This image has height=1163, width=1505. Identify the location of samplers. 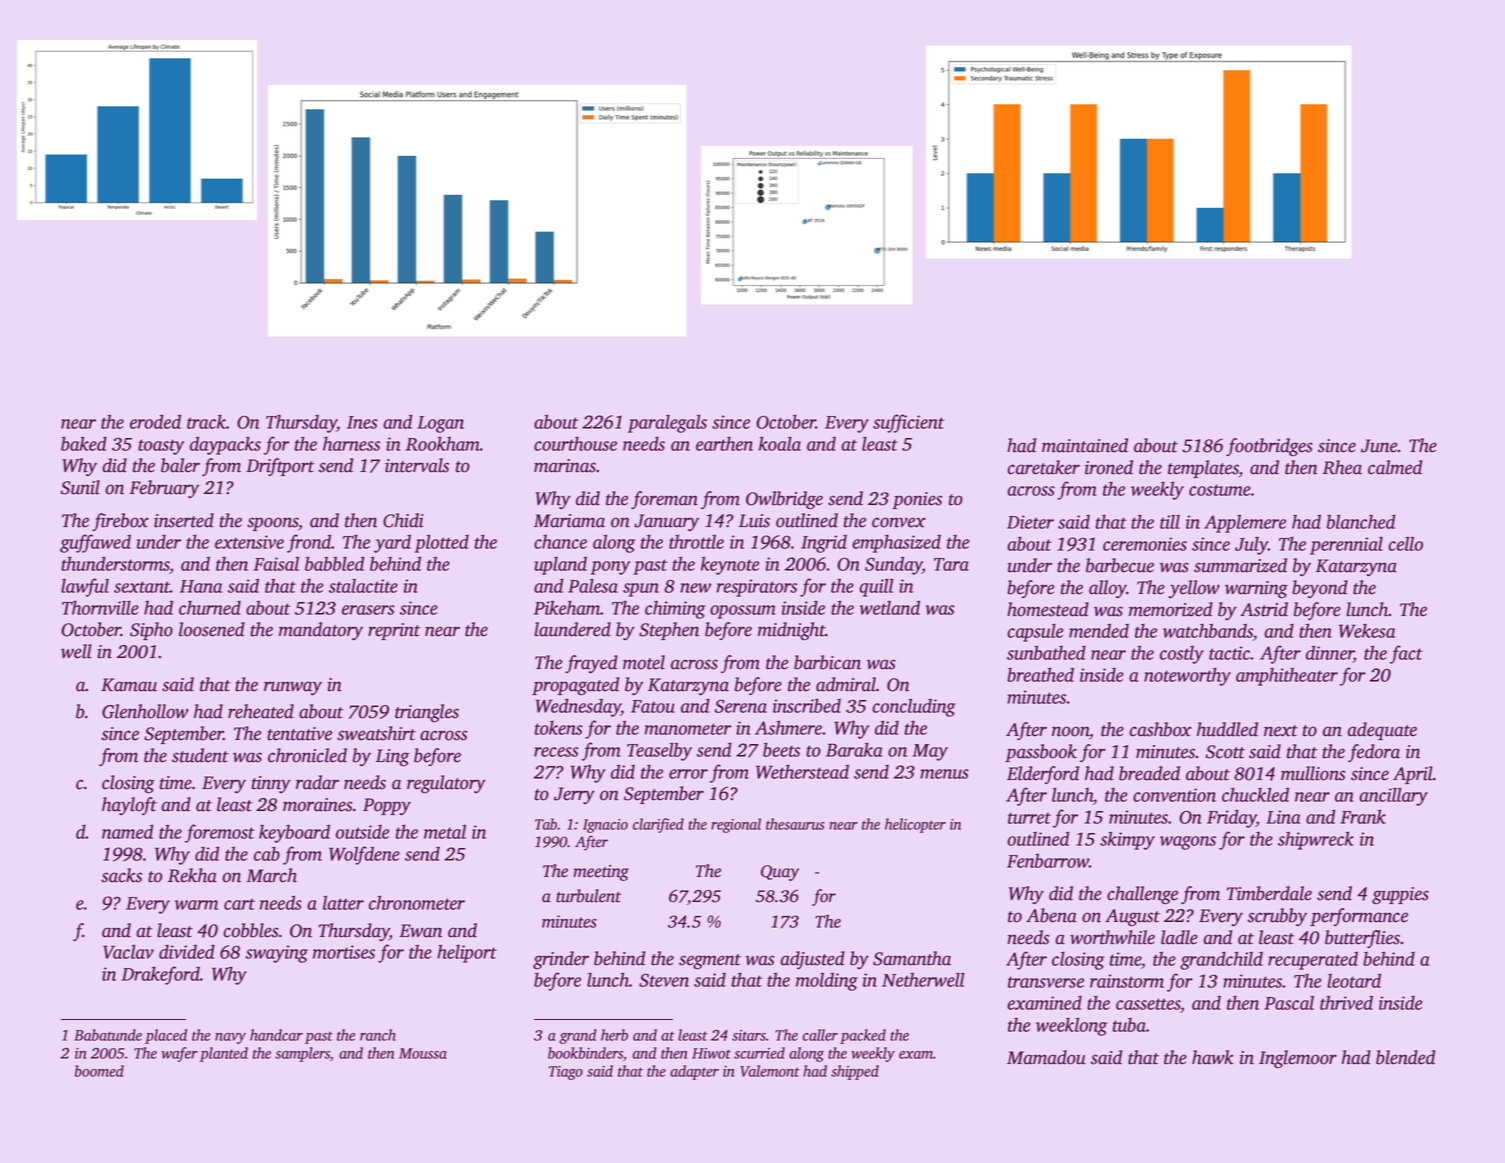
(302, 1054).
